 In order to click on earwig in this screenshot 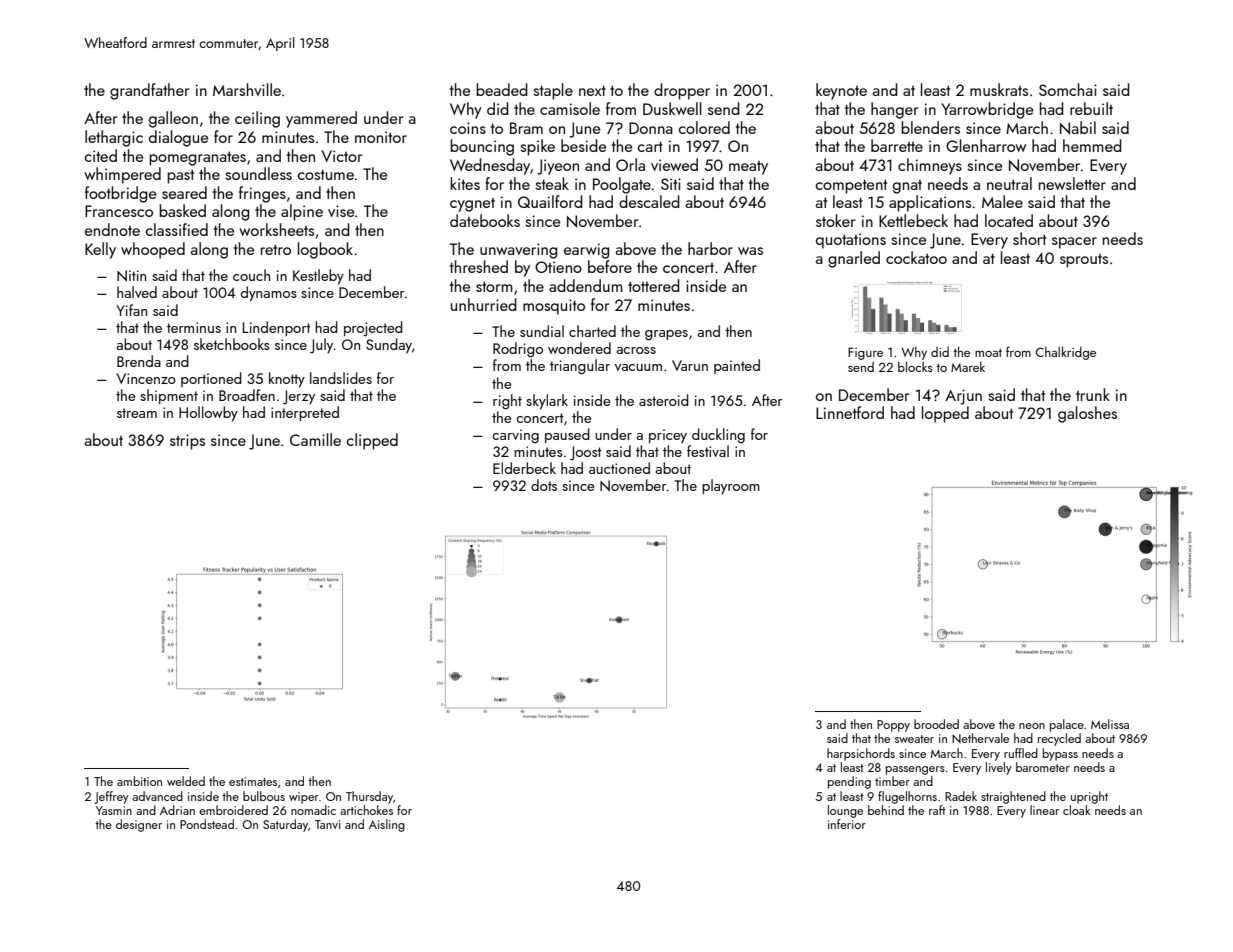, I will do `click(587, 251)`.
